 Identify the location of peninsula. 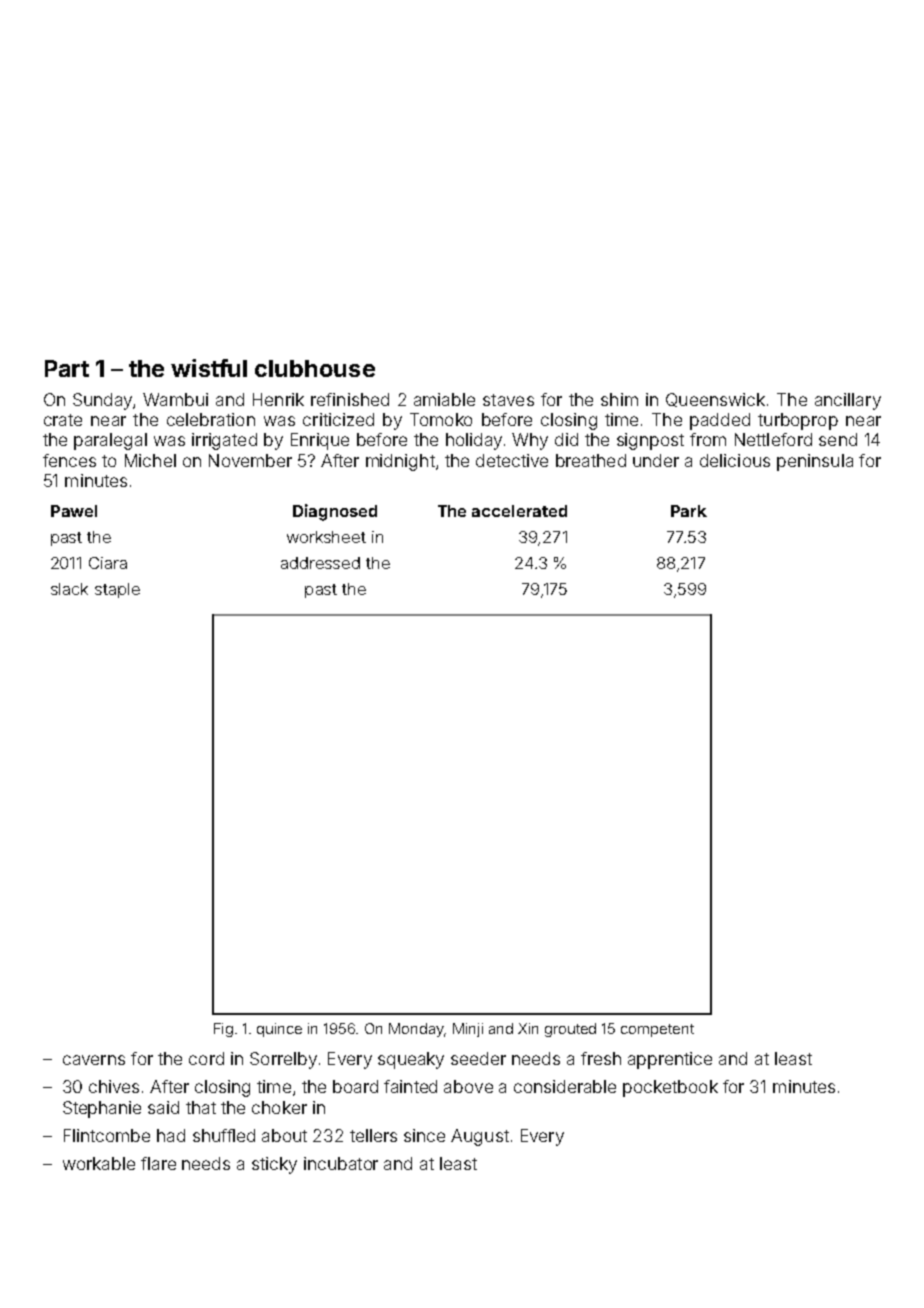
(815, 462).
